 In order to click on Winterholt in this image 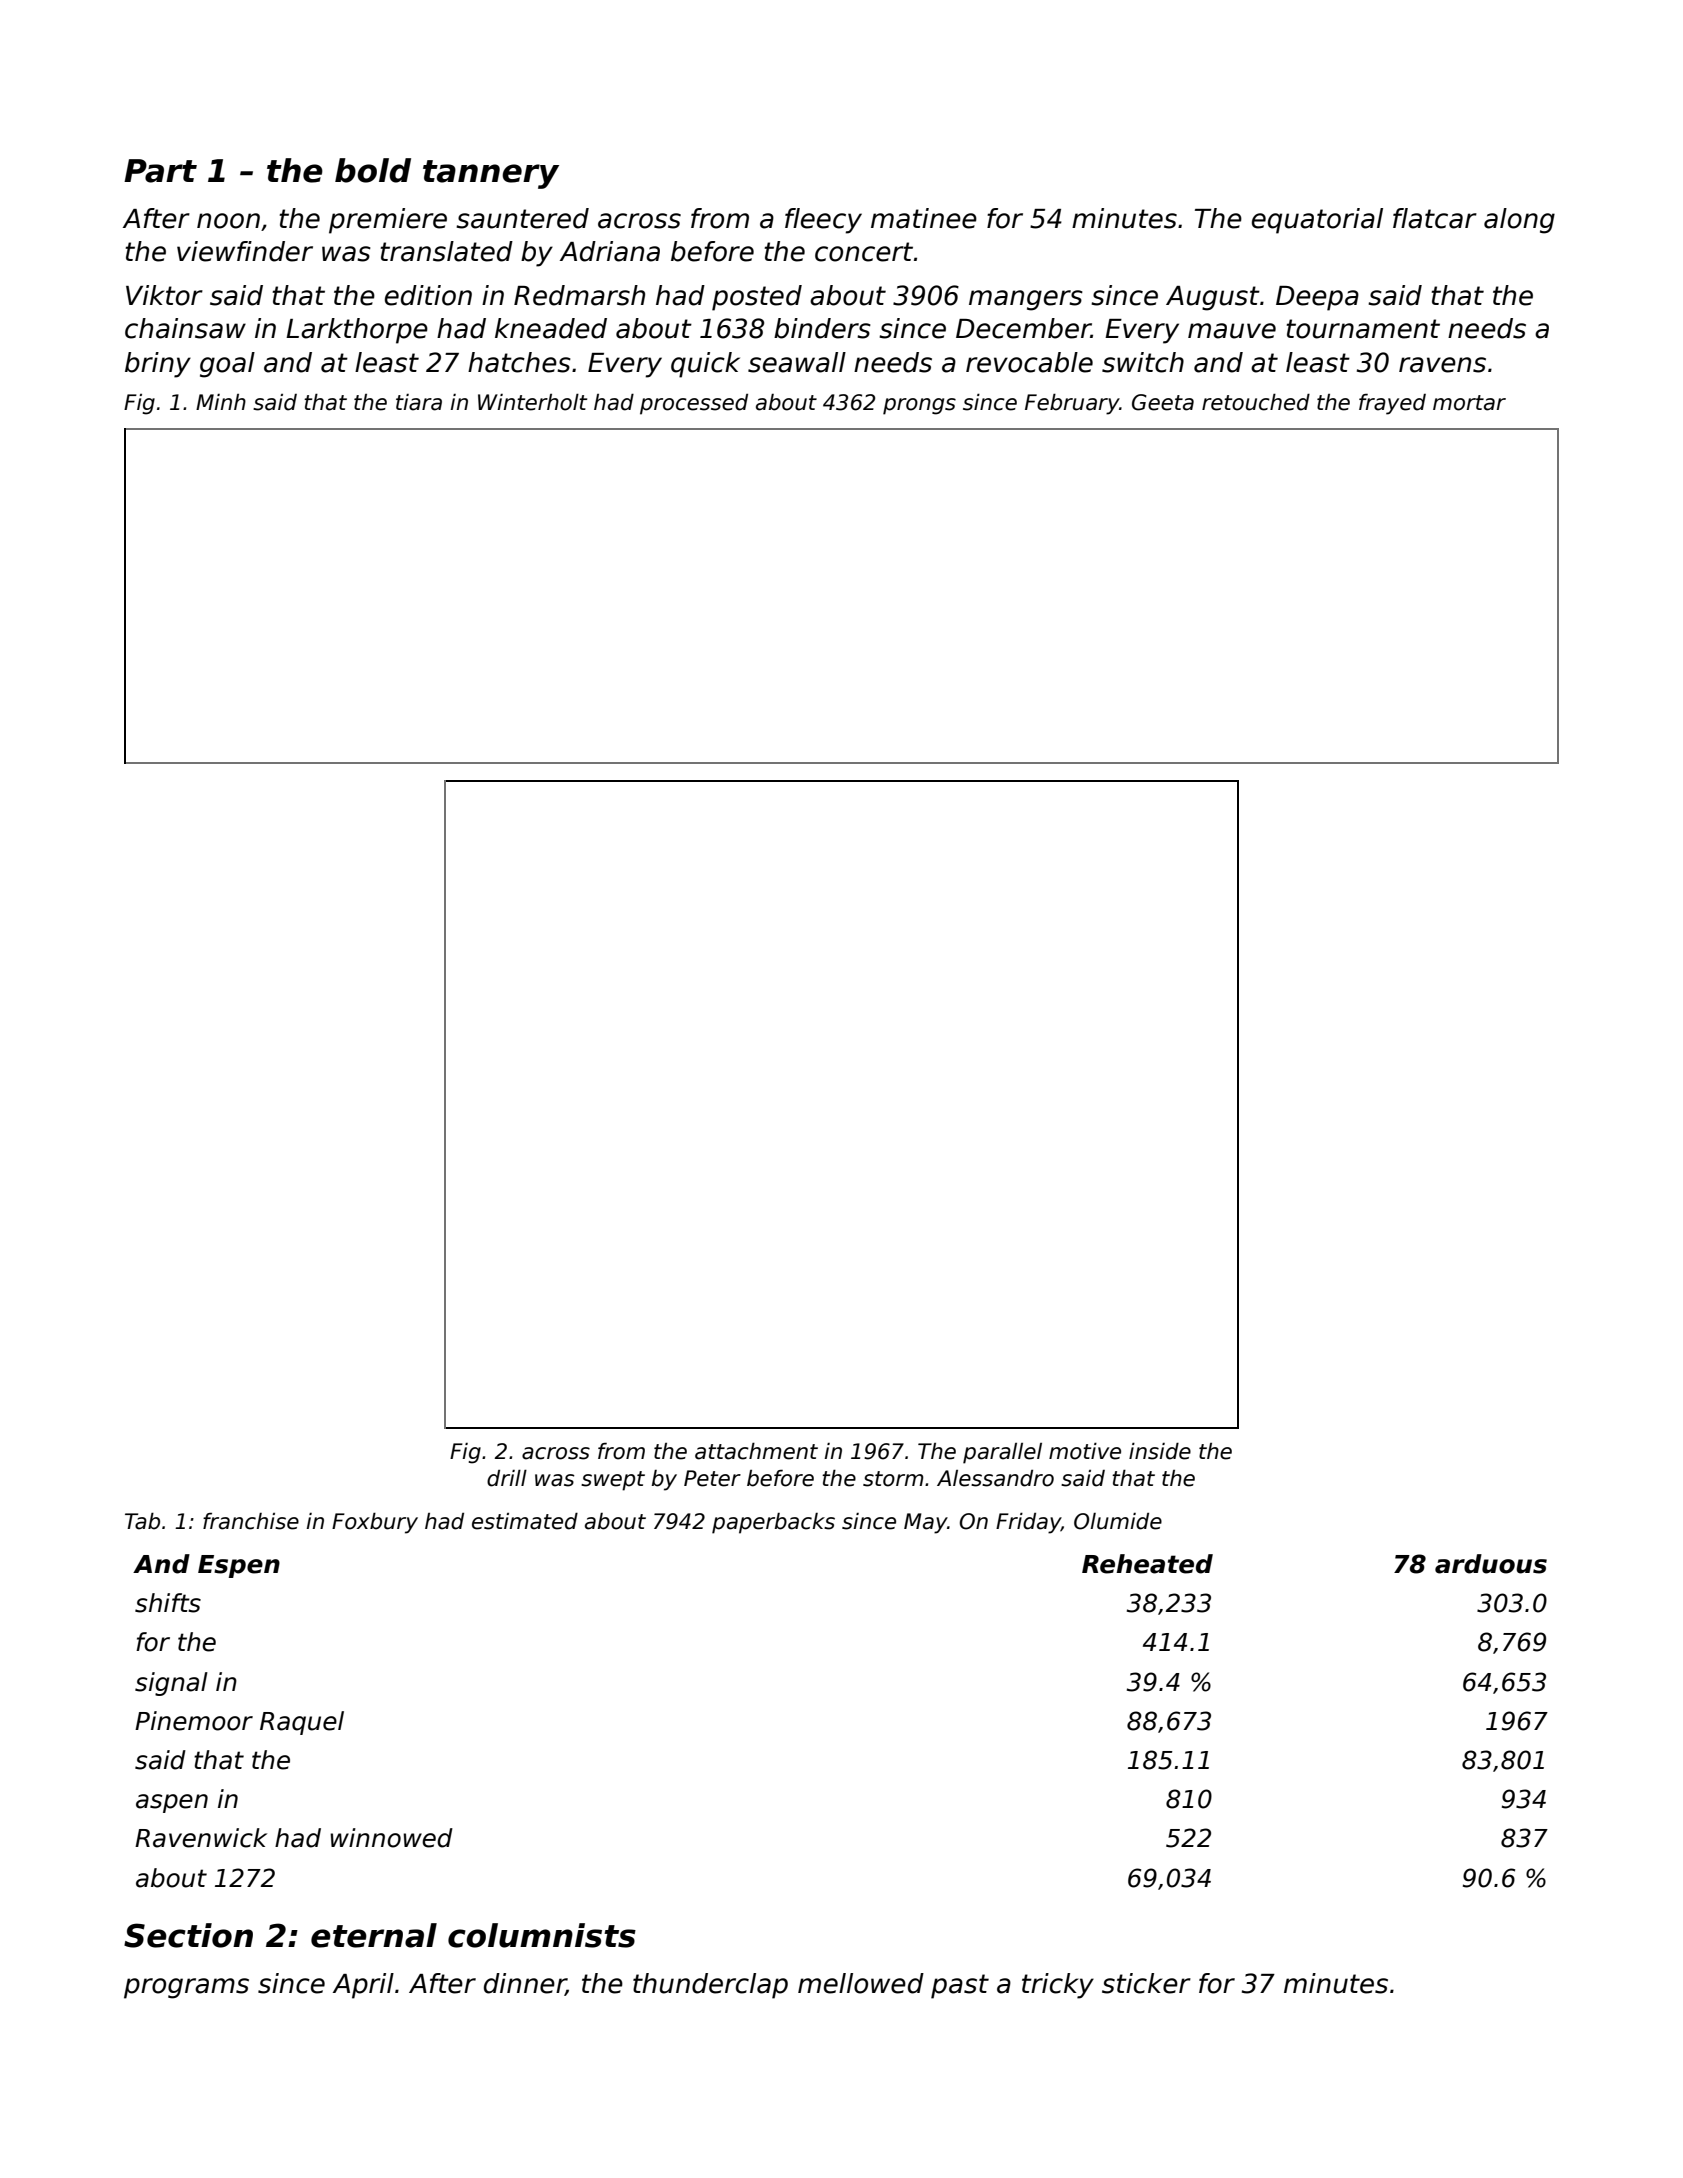, I will do `click(532, 402)`.
